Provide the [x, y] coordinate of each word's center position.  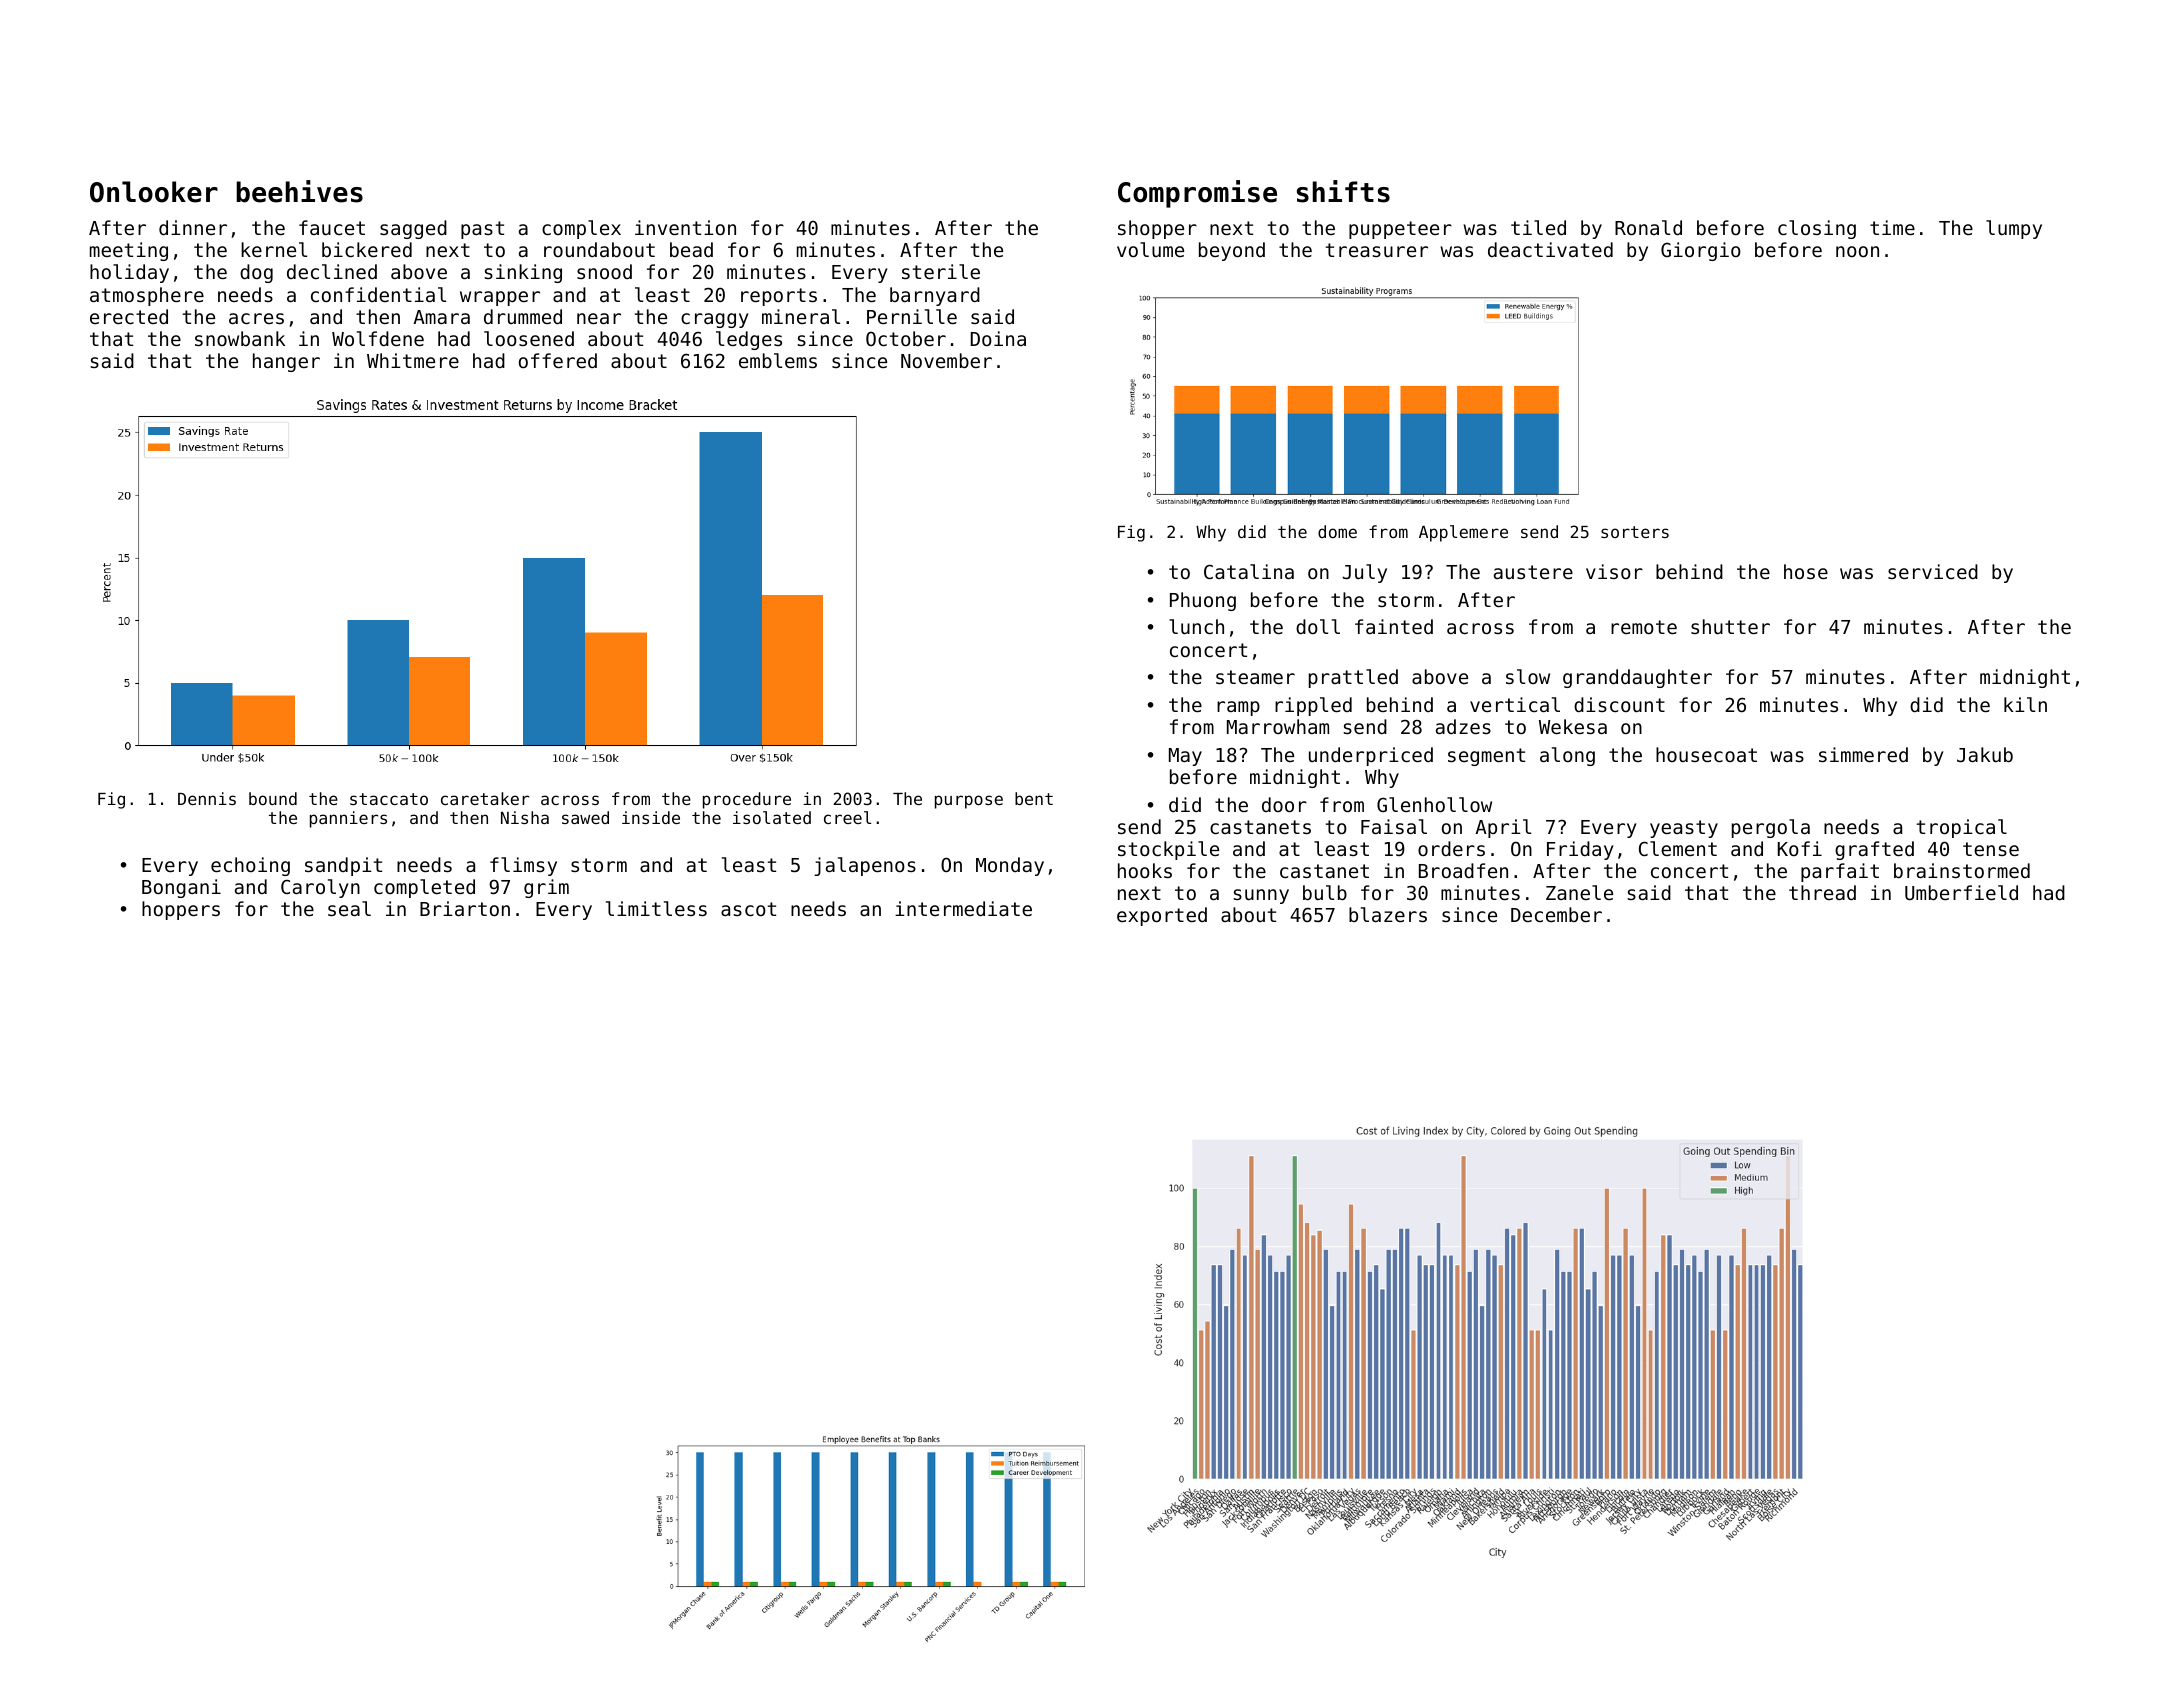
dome [1337, 531]
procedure [747, 800]
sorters [1635, 532]
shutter [1730, 626]
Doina [998, 338]
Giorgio [1701, 251]
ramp [1238, 708]
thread [1822, 892]
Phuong [1203, 601]
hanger [286, 362]
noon [1857, 251]
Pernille [912, 316]
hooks [1145, 870]
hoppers [181, 910]
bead [691, 249]
